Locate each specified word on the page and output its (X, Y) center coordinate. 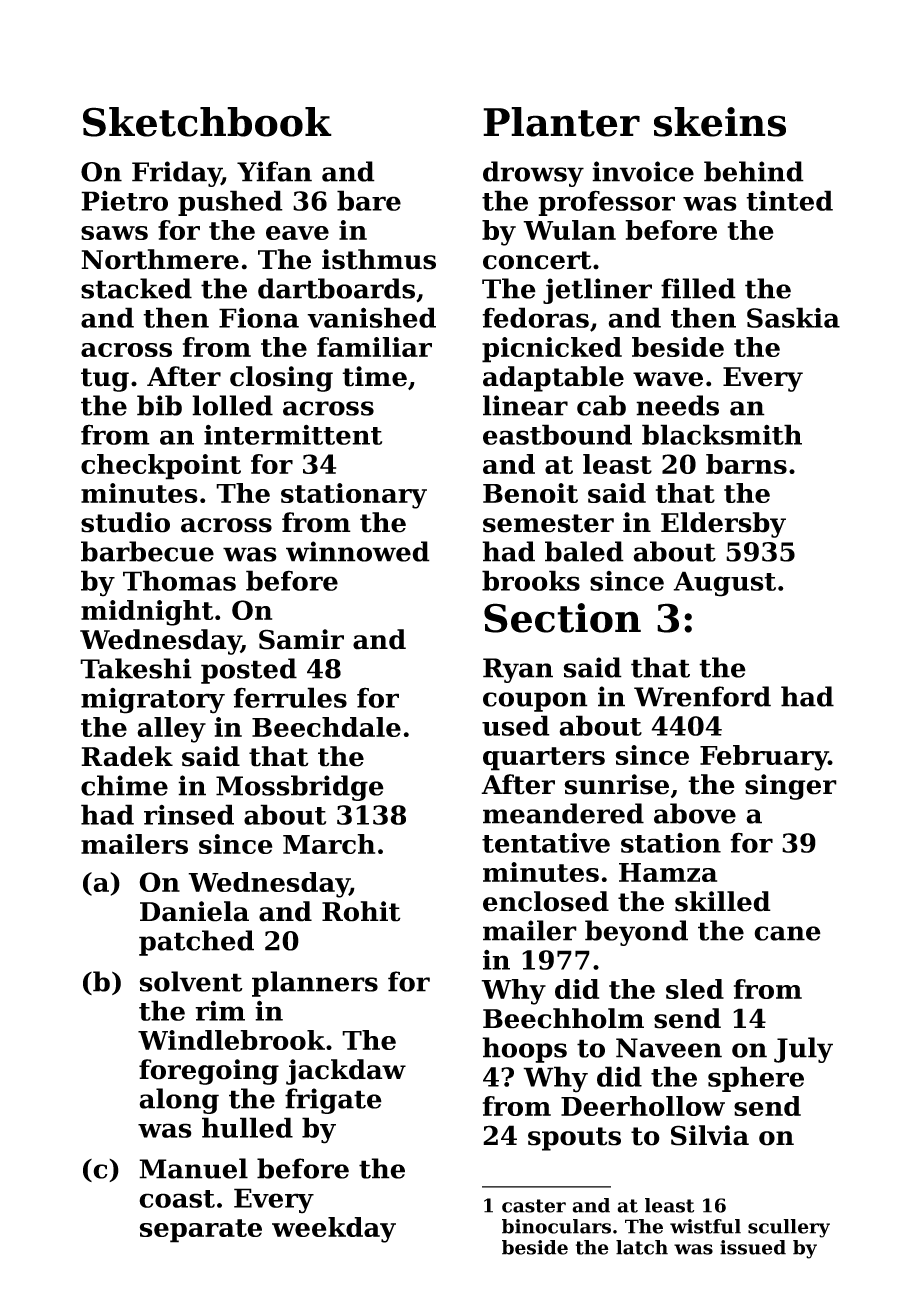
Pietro (124, 201)
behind (754, 171)
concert (537, 260)
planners (315, 984)
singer (791, 787)
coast (177, 1199)
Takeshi (136, 668)
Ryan (518, 670)
